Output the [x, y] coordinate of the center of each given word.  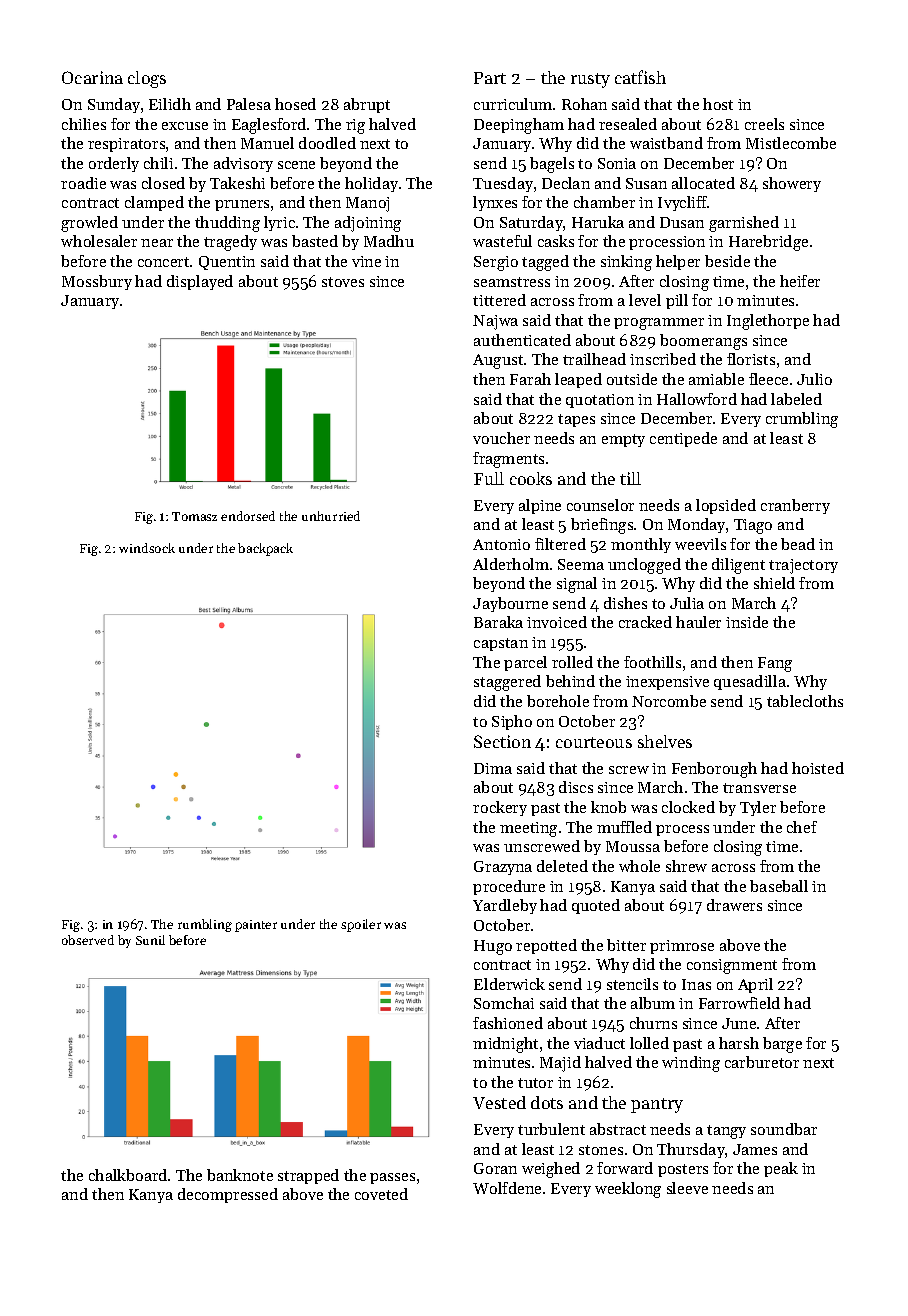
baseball [779, 886]
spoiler [361, 925]
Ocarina [92, 77]
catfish [640, 77]
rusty [590, 80]
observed [88, 940]
